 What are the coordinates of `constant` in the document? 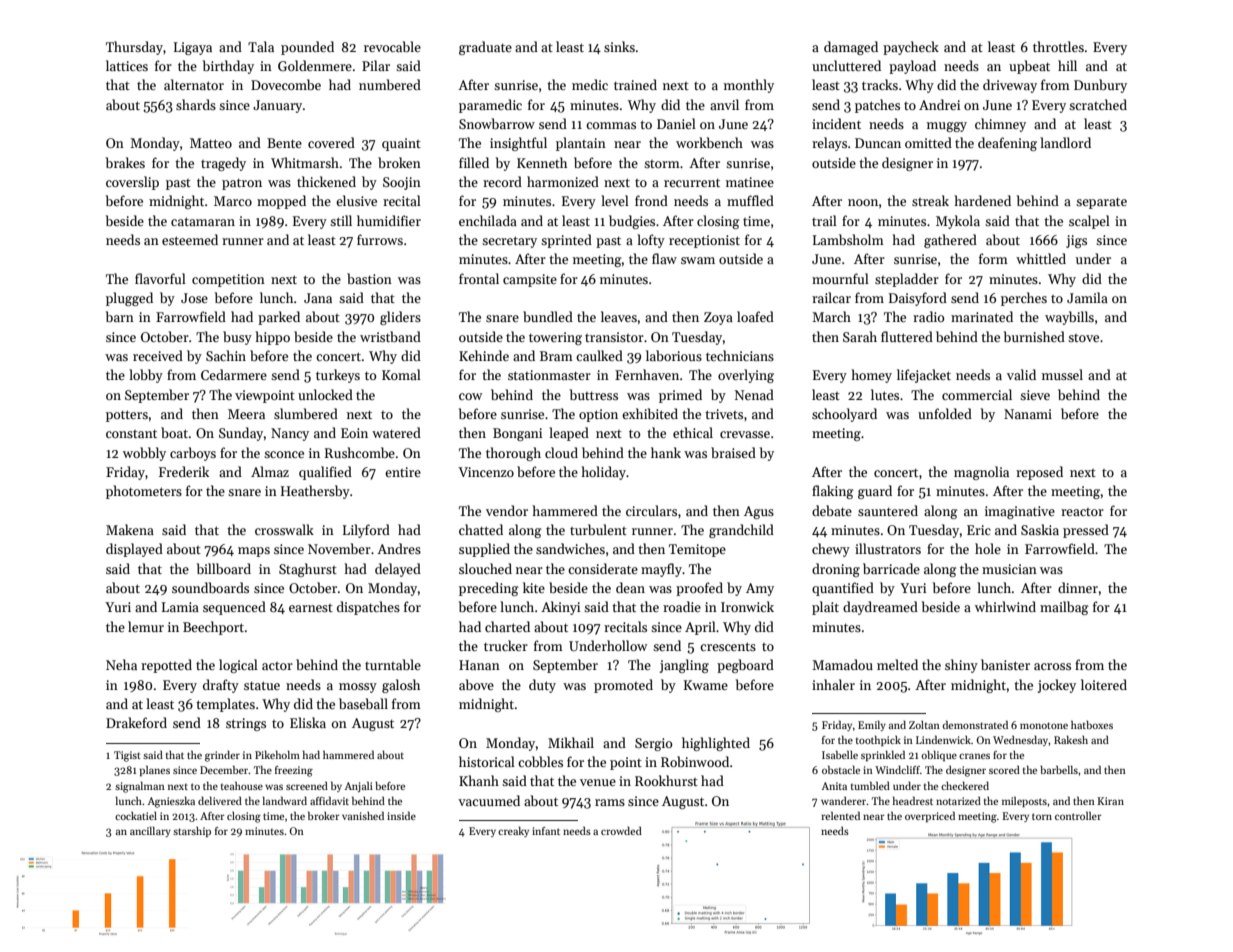 It's located at (131, 433).
